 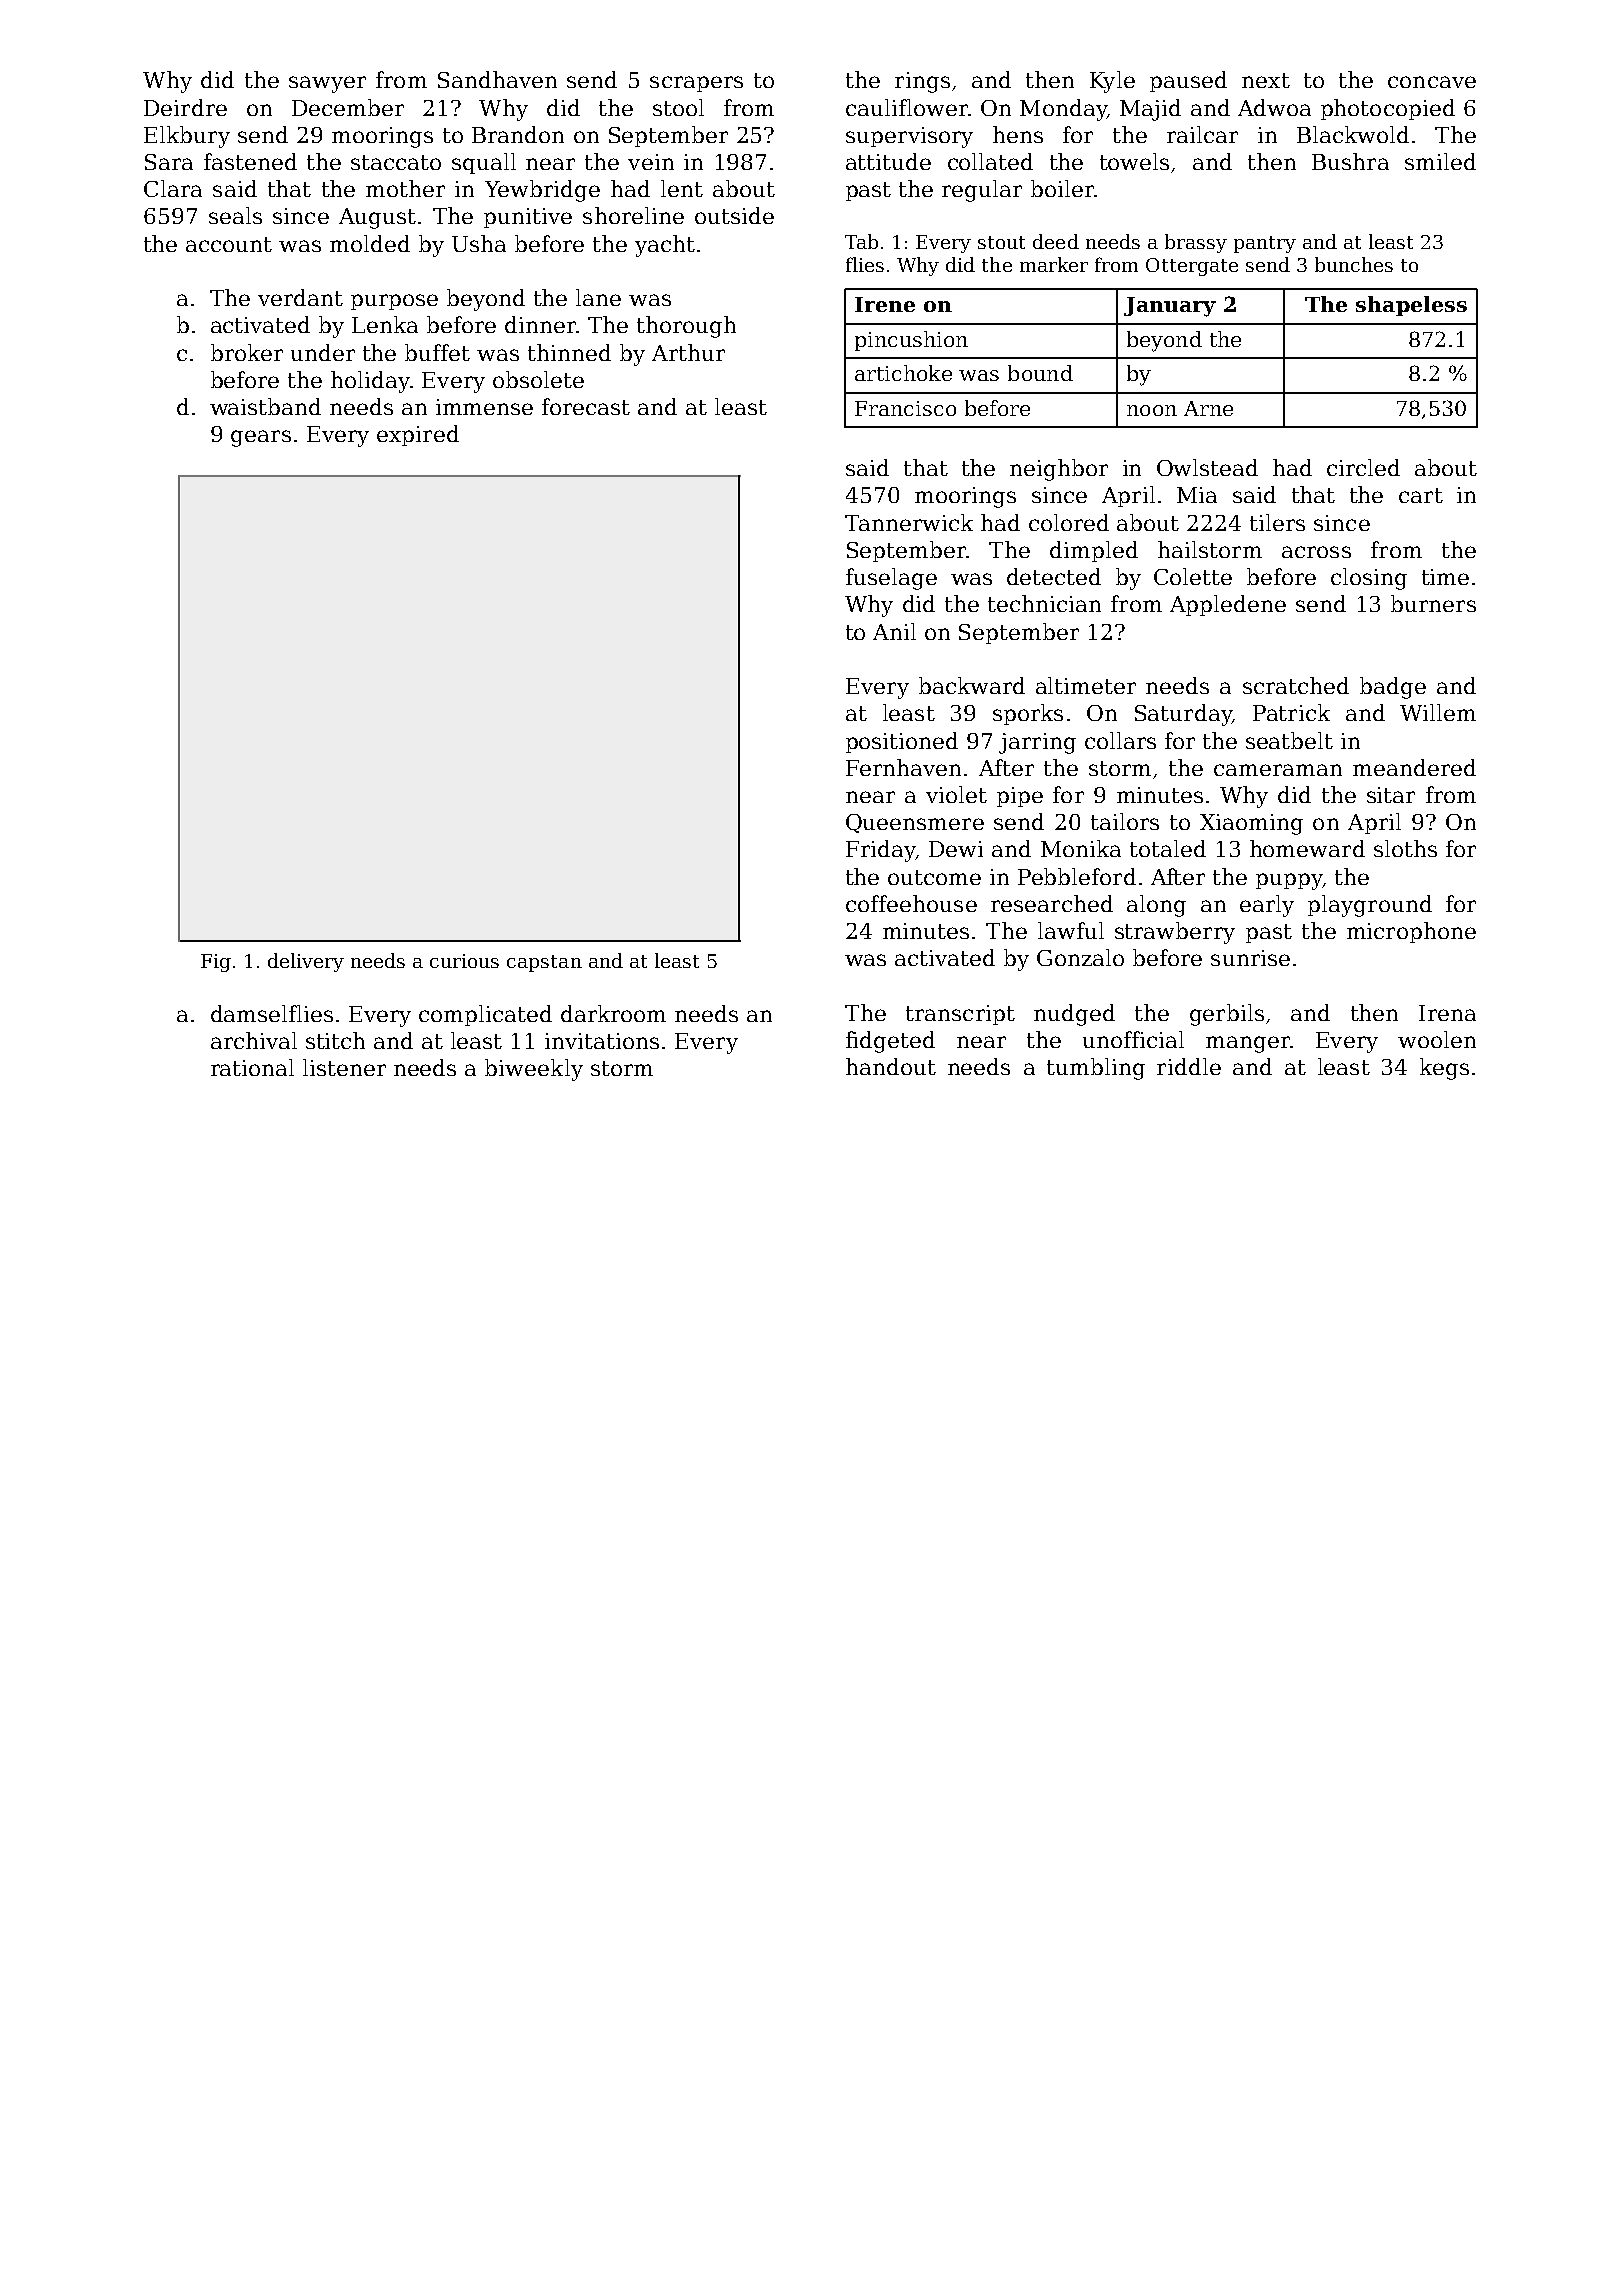 I want to click on sloths, so click(x=1405, y=848).
